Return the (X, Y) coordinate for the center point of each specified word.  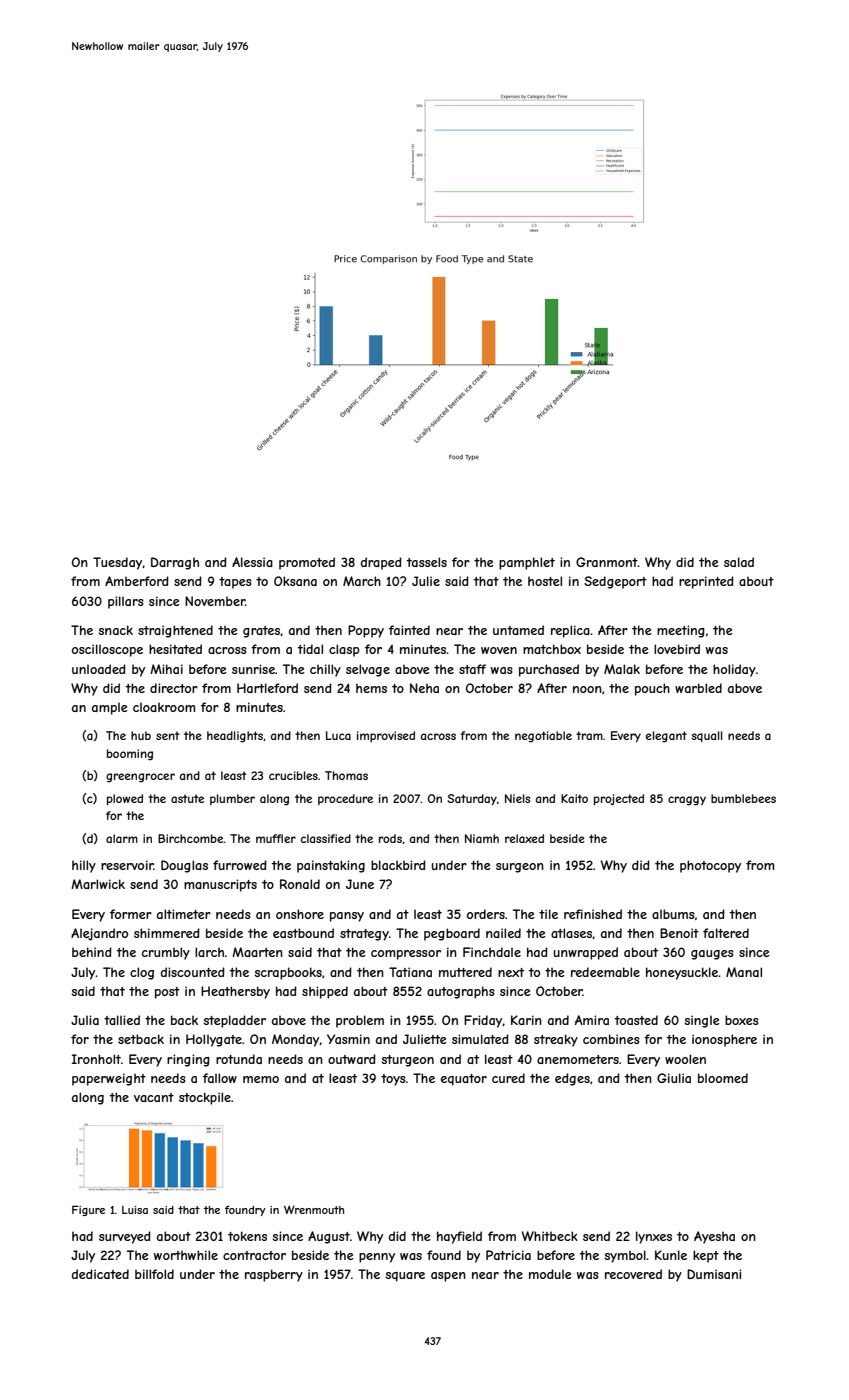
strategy (364, 935)
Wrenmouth (314, 1209)
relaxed (524, 838)
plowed (125, 799)
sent (168, 735)
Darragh (175, 563)
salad (739, 562)
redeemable (605, 972)
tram (589, 735)
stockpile (205, 1098)
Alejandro (99, 934)
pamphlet (527, 563)
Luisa (135, 1210)
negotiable (543, 737)
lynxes (654, 1237)
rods (390, 838)
